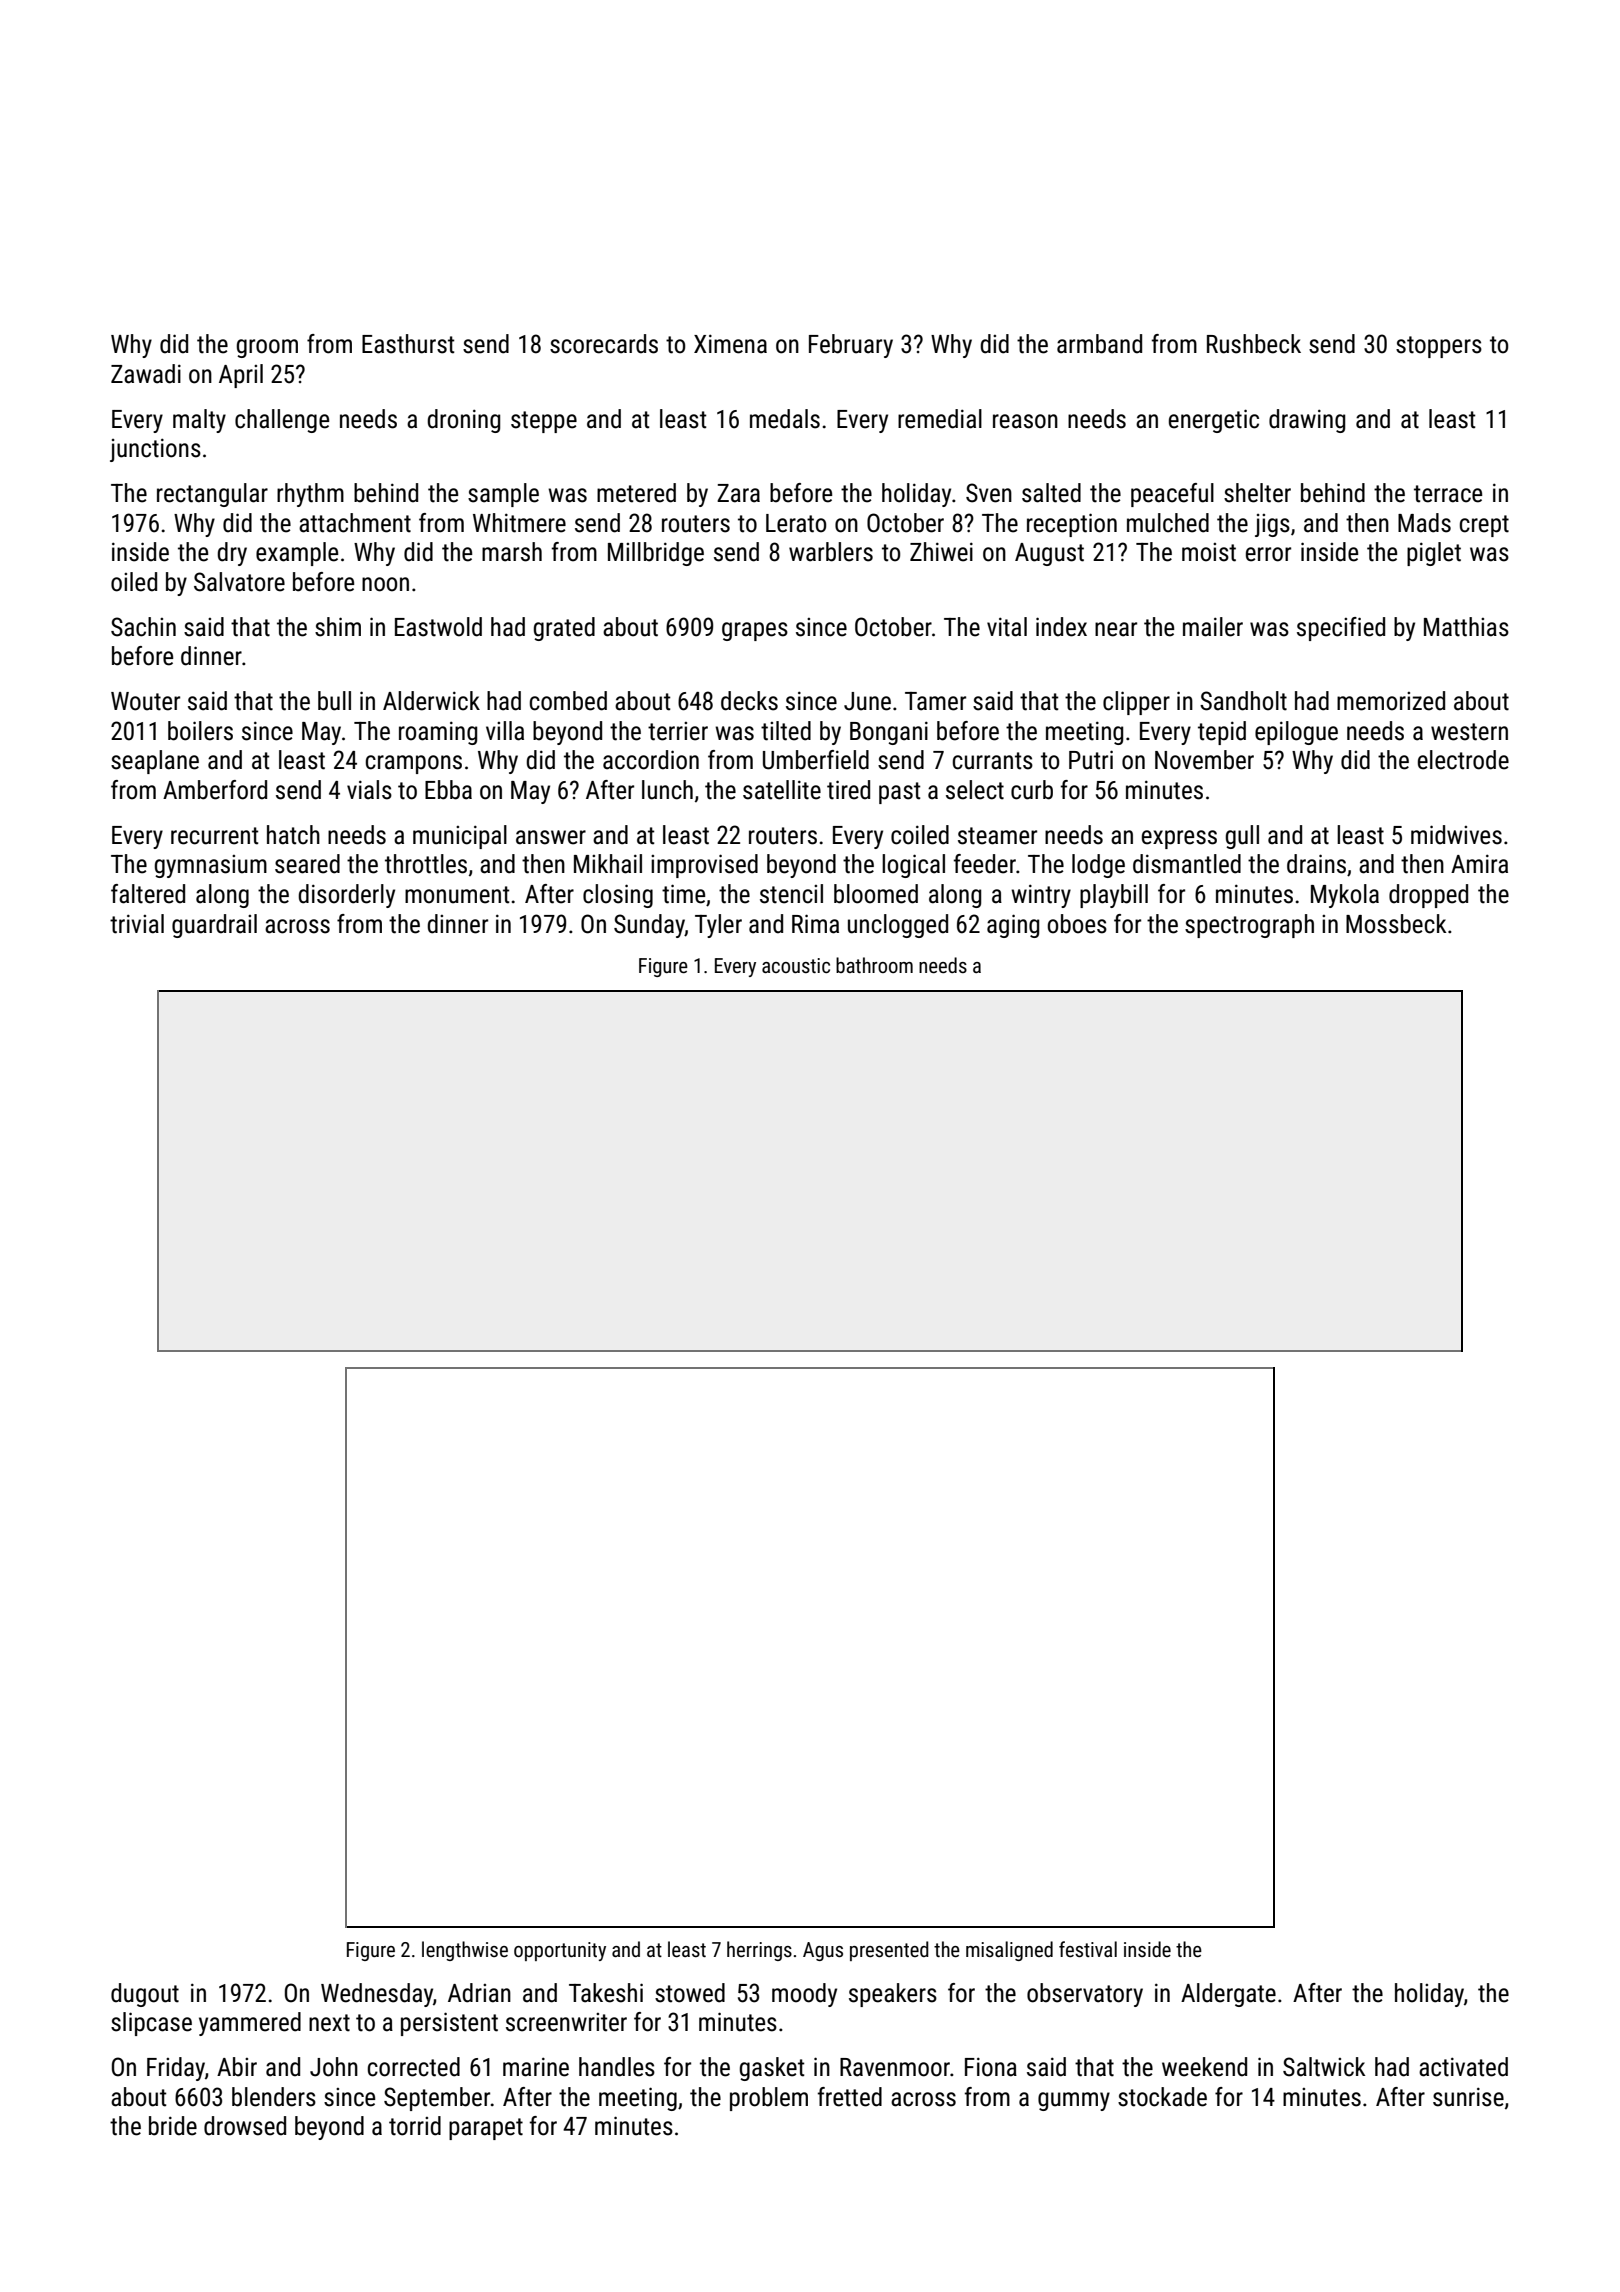 This screenshot has height=2292, width=1620. Describe the element at coordinates (874, 965) in the screenshot. I see `bathroom` at that location.
